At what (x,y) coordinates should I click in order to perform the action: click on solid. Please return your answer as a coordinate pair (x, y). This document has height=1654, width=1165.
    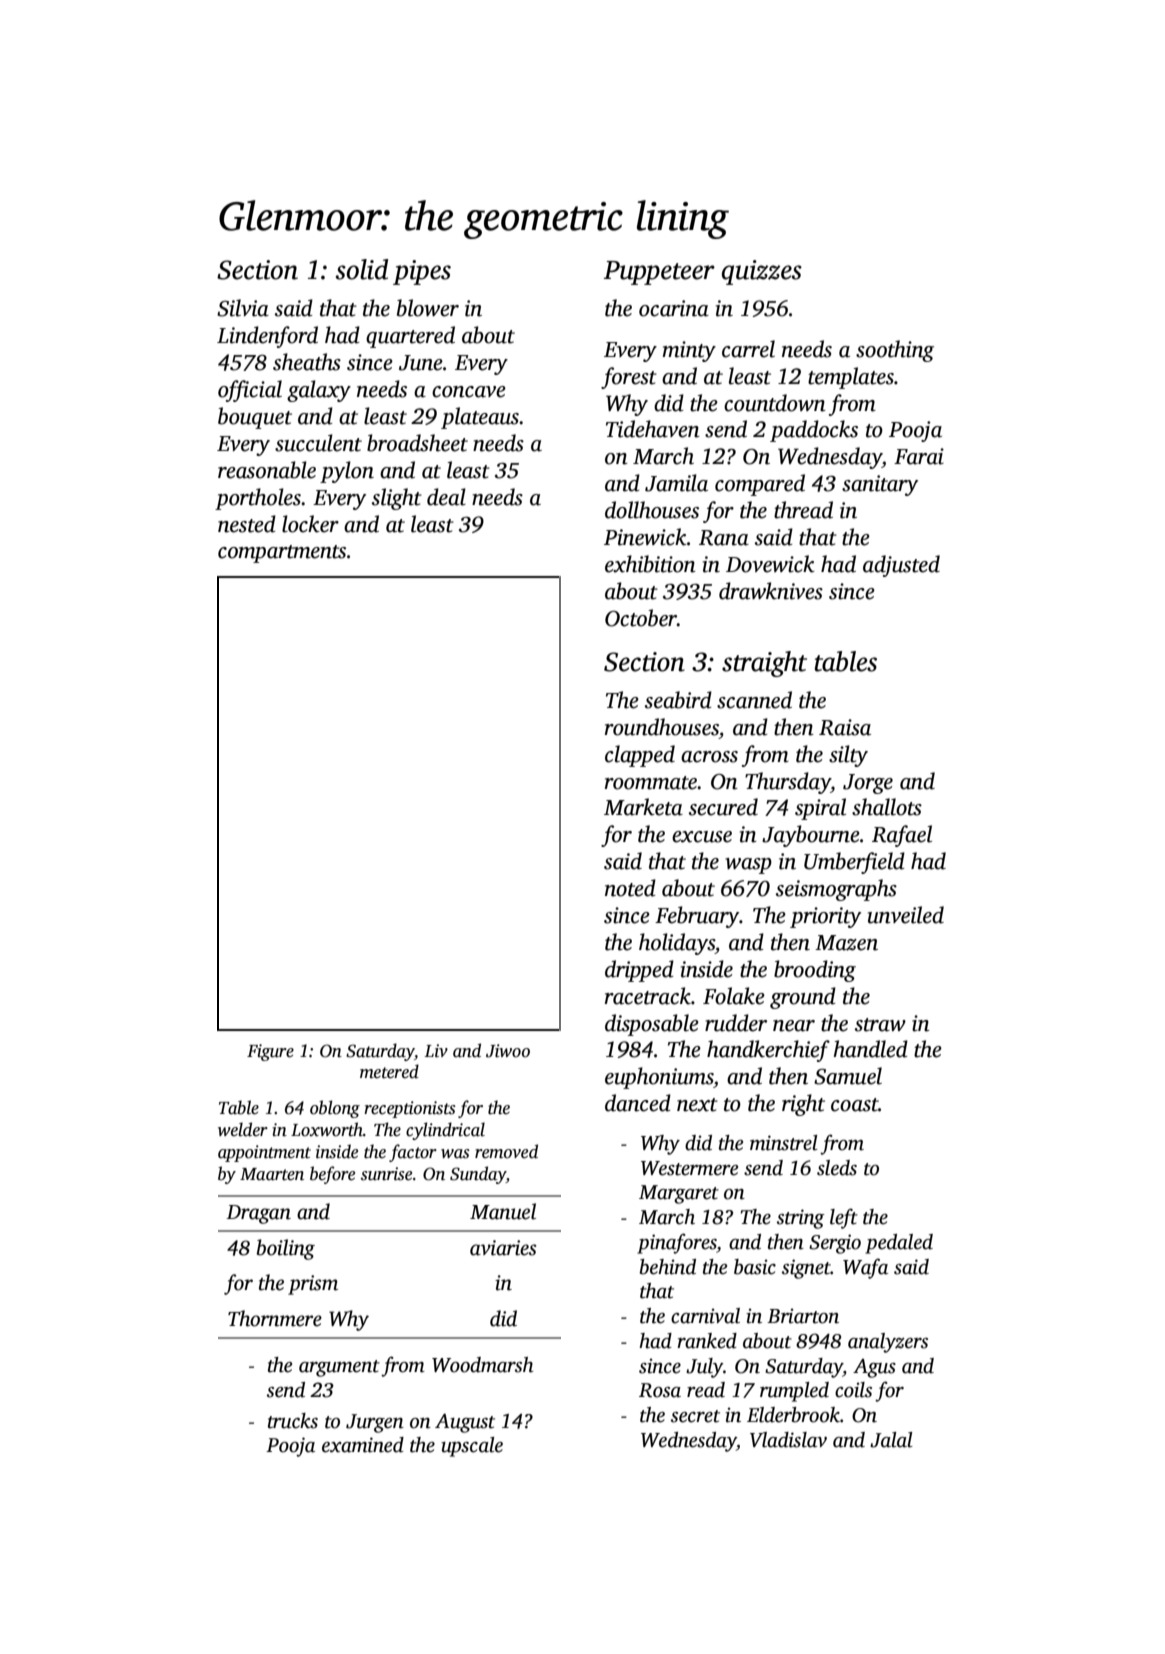
    Looking at the image, I should click on (362, 269).
